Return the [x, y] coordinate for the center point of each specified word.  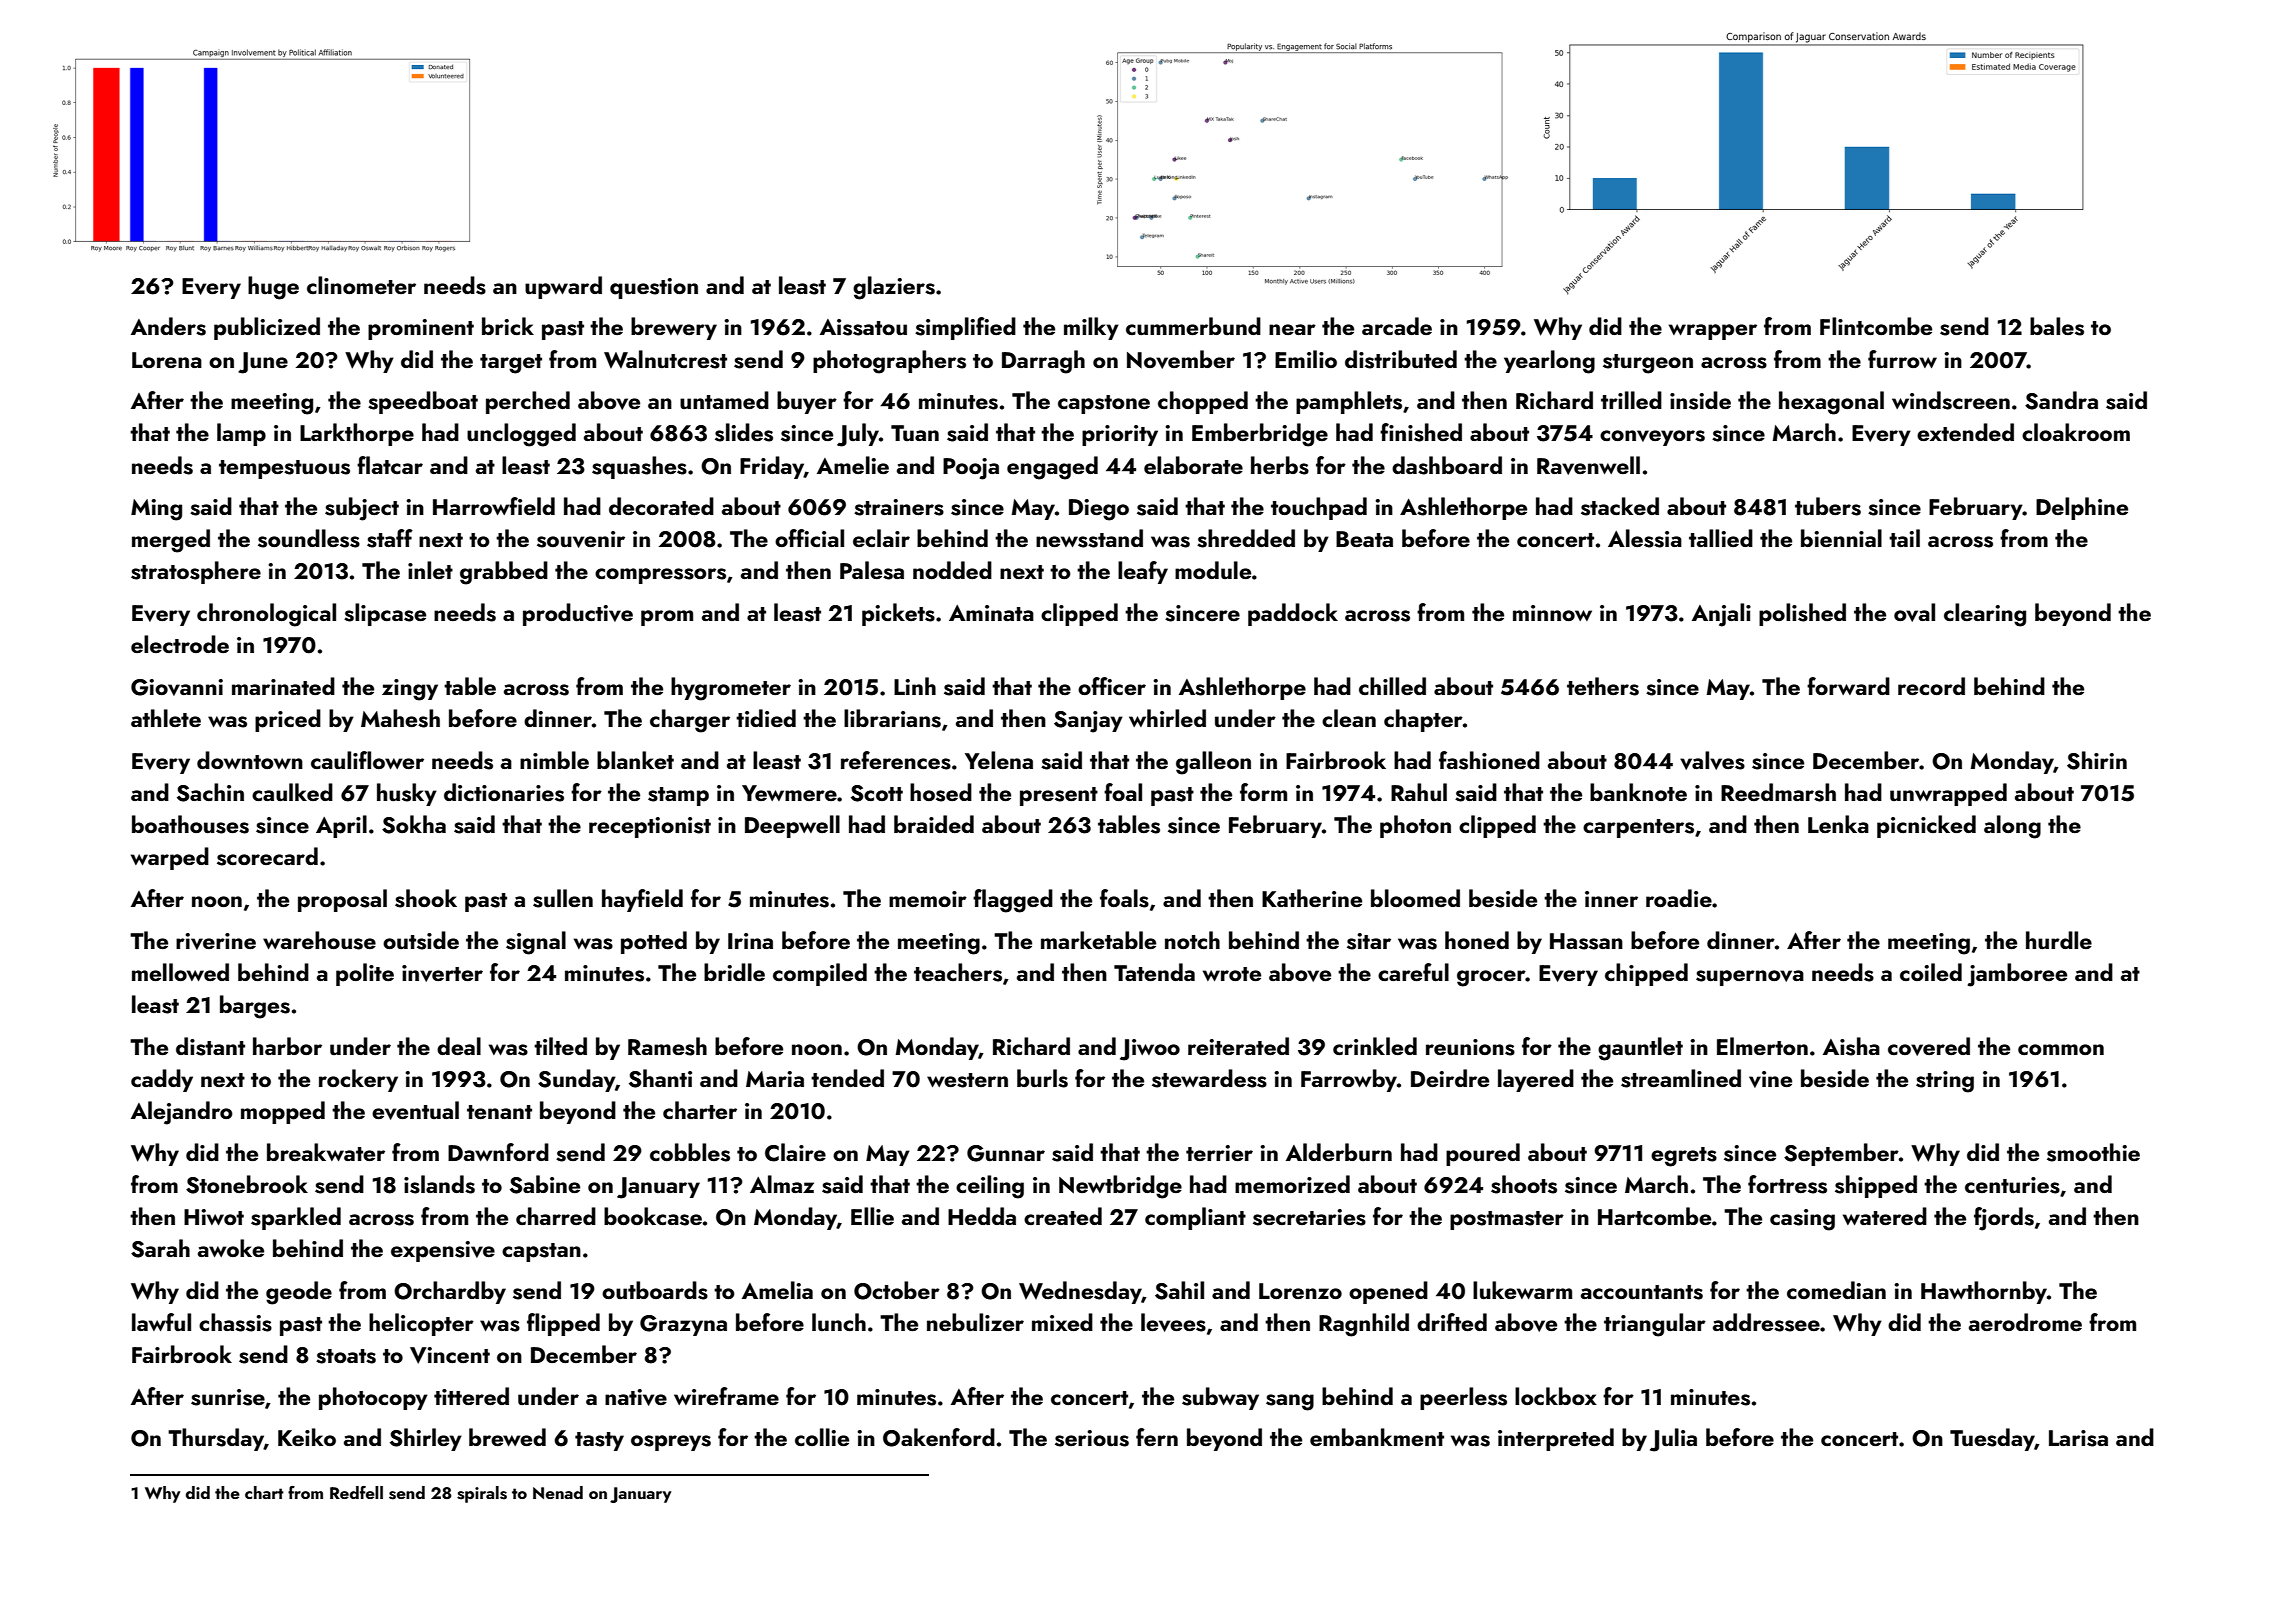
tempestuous [284, 469]
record [1931, 686]
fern [1157, 1437]
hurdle [2059, 940]
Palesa [872, 570]
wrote [1232, 974]
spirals [482, 1494]
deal [459, 1046]
